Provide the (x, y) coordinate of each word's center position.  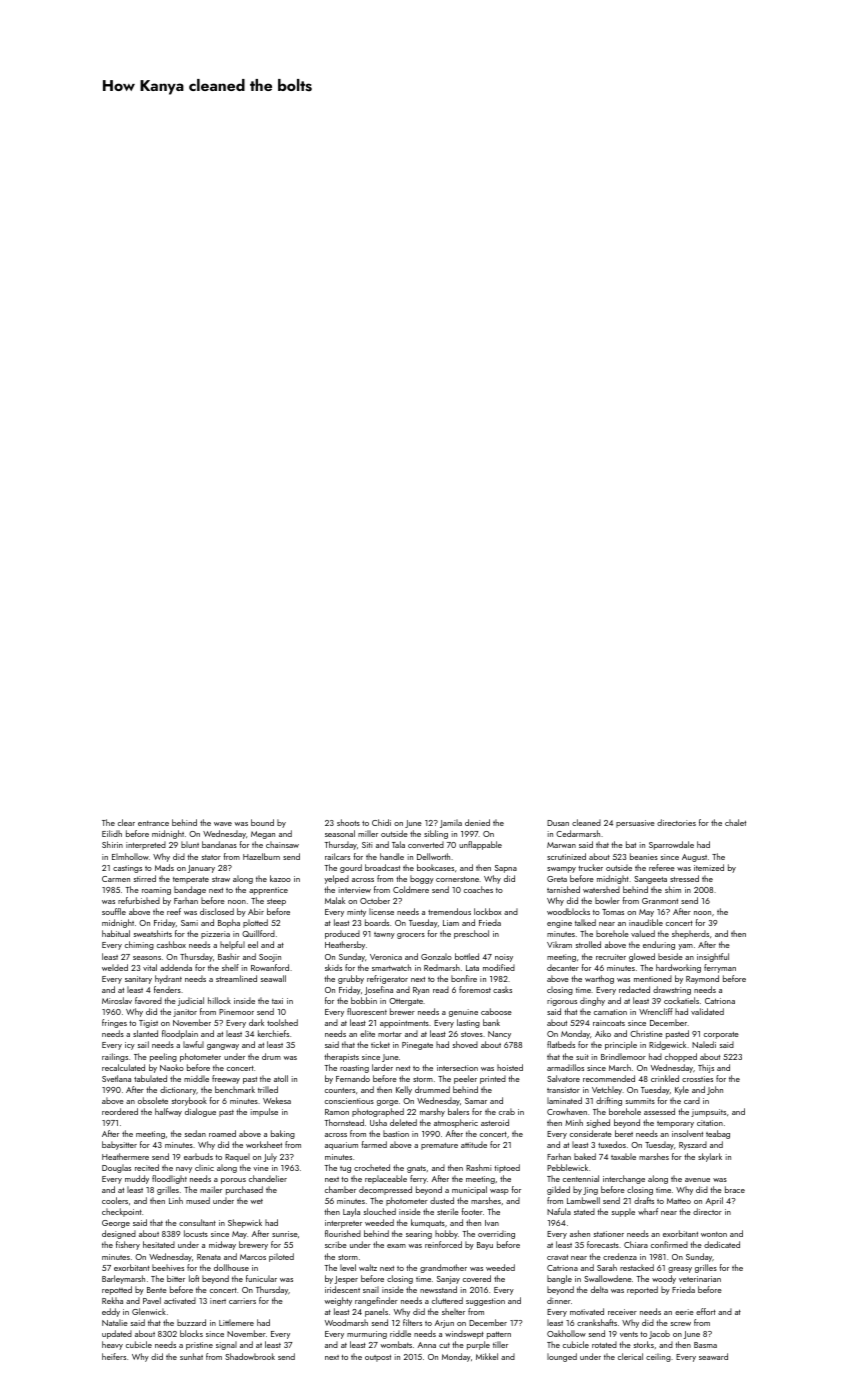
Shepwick (245, 1223)
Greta (557, 879)
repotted (117, 1290)
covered (477, 1278)
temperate (191, 880)
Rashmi (478, 1167)
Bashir (229, 956)
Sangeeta (650, 880)
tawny (384, 935)
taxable (623, 1156)
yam (685, 947)
